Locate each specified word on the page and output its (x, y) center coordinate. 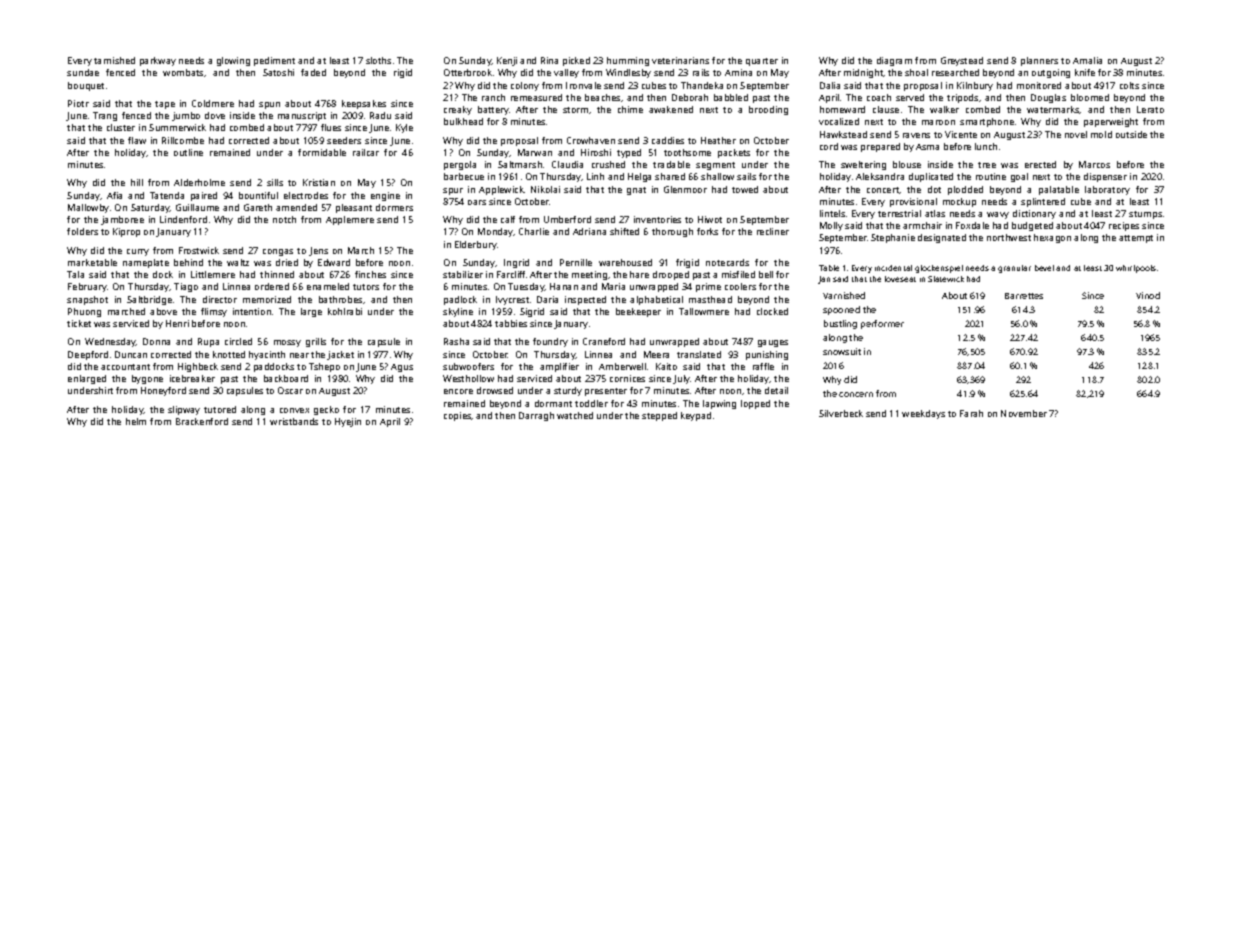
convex (294, 410)
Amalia (1087, 60)
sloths (378, 60)
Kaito (666, 366)
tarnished (114, 60)
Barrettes (1024, 296)
